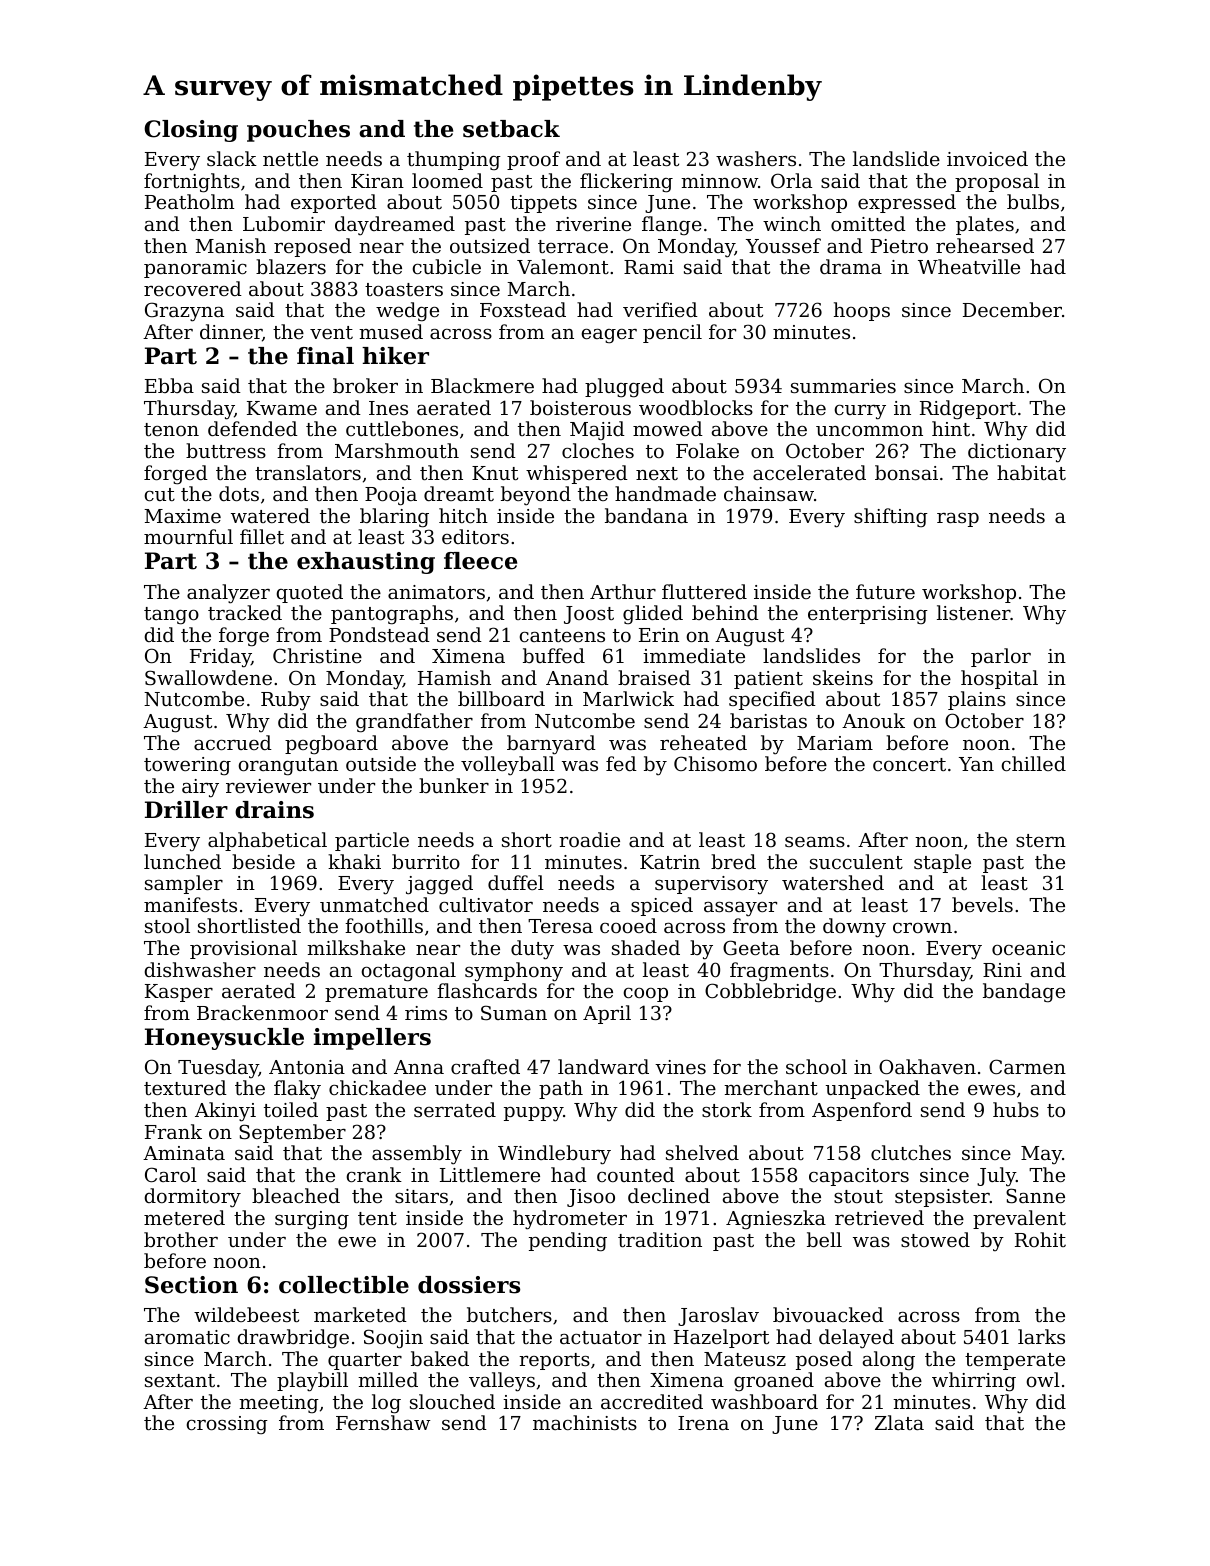 The height and width of the screenshot is (1566, 1210). Describe the element at coordinates (511, 129) in the screenshot. I see `setback` at that location.
